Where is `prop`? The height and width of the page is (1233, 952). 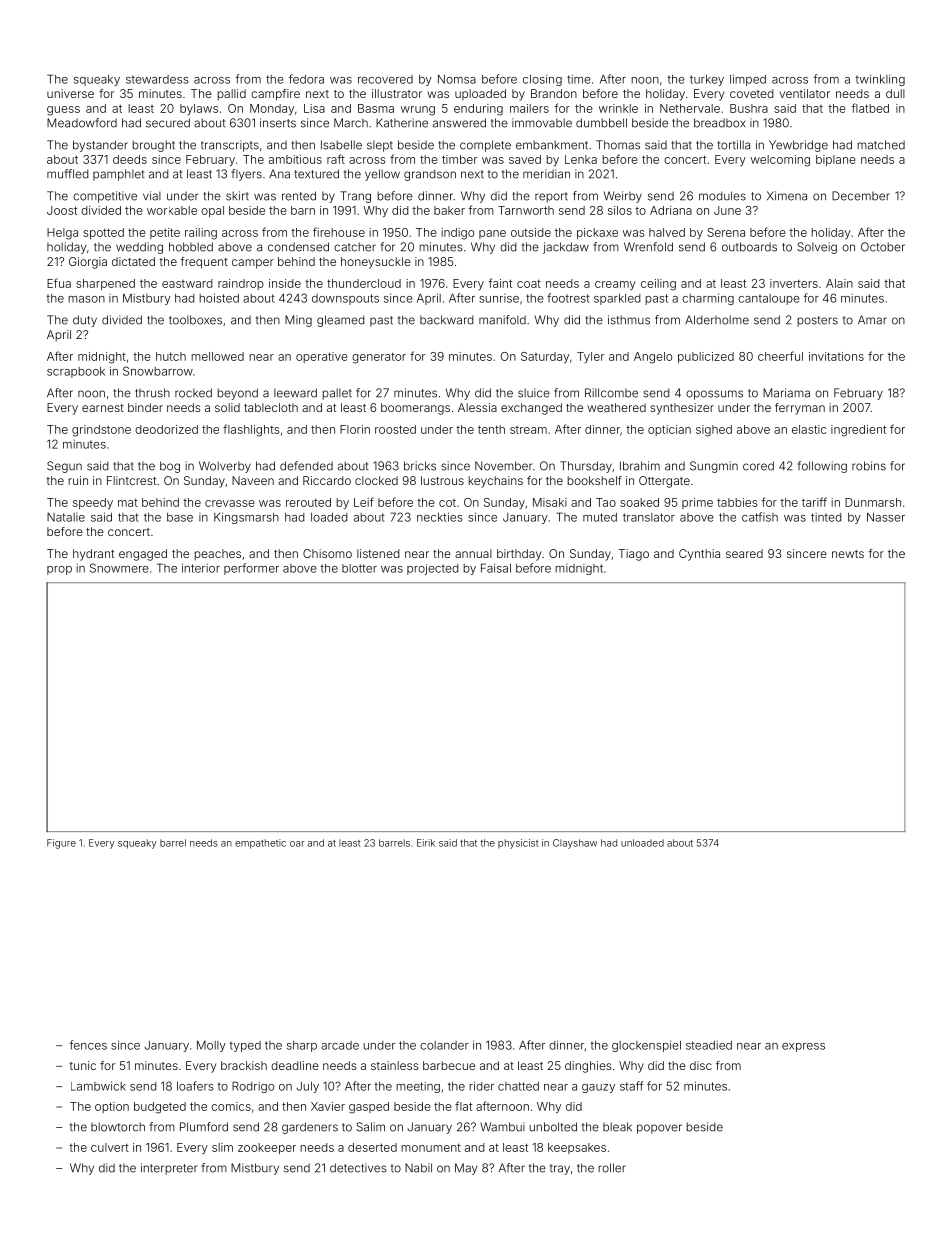 prop is located at coordinates (59, 570).
